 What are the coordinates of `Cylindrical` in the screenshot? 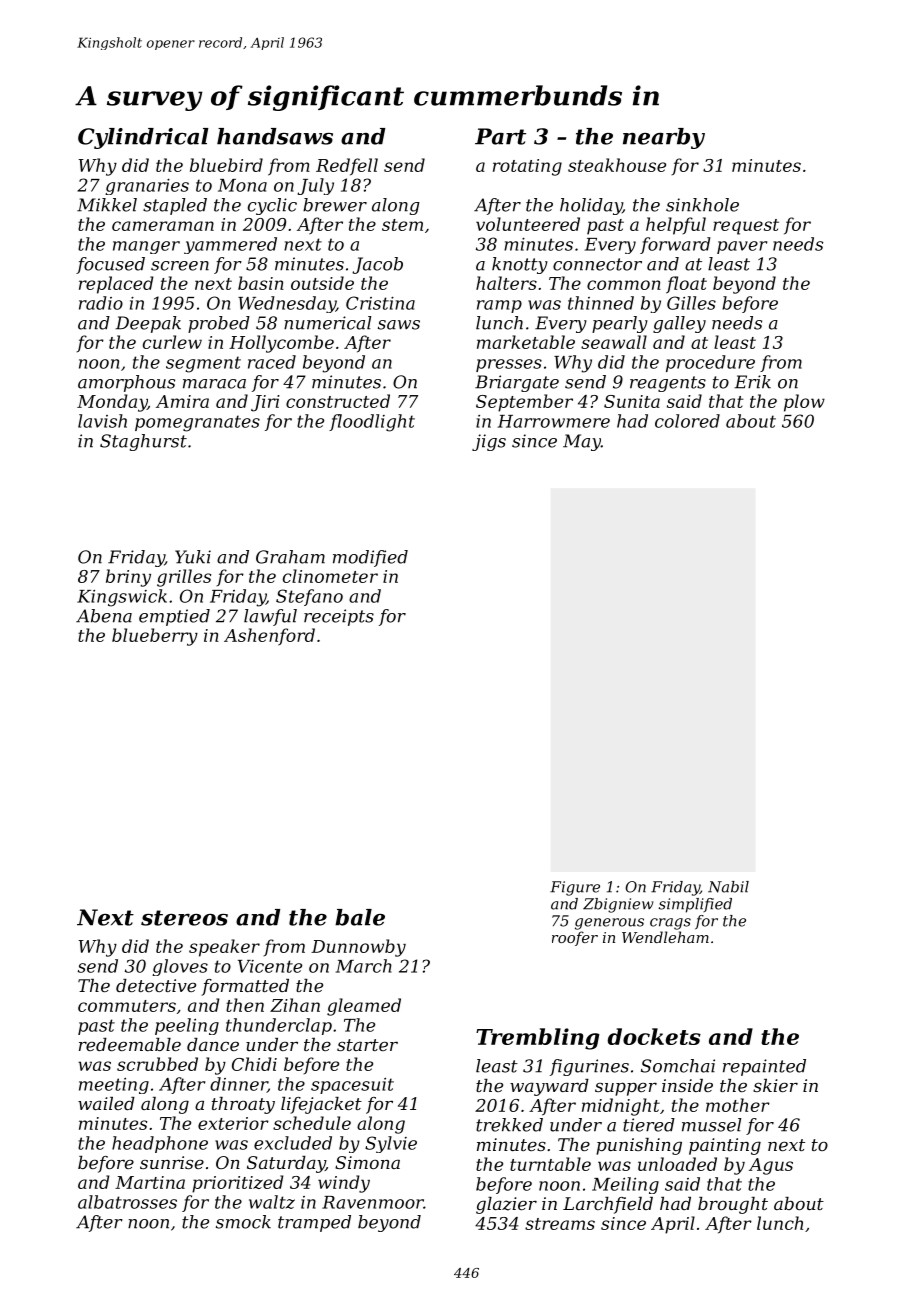 It's located at (143, 138).
